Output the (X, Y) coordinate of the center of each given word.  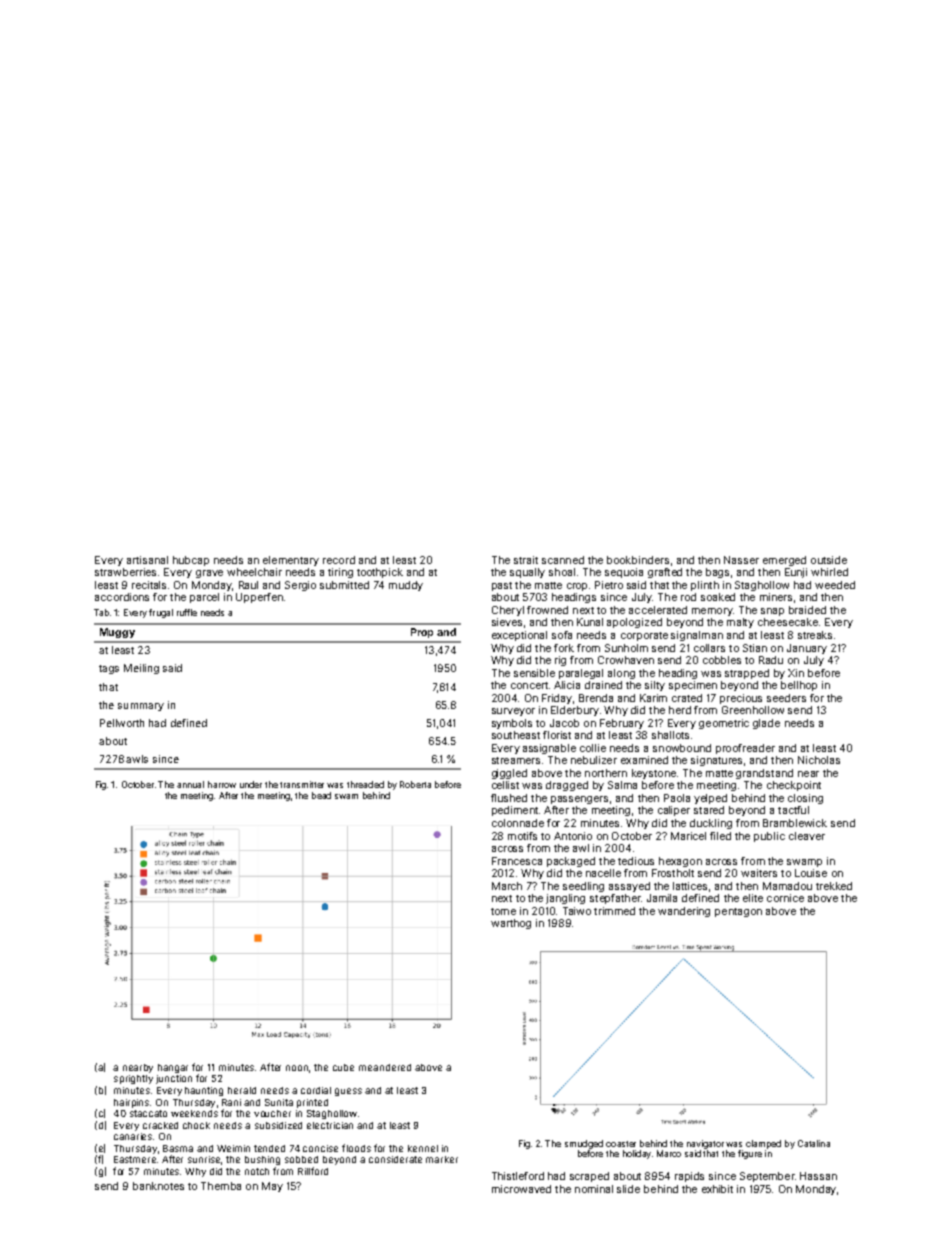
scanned (563, 560)
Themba (221, 1186)
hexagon (680, 862)
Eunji (796, 573)
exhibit (717, 1189)
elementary (291, 561)
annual (190, 784)
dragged (567, 786)
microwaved (521, 1189)
